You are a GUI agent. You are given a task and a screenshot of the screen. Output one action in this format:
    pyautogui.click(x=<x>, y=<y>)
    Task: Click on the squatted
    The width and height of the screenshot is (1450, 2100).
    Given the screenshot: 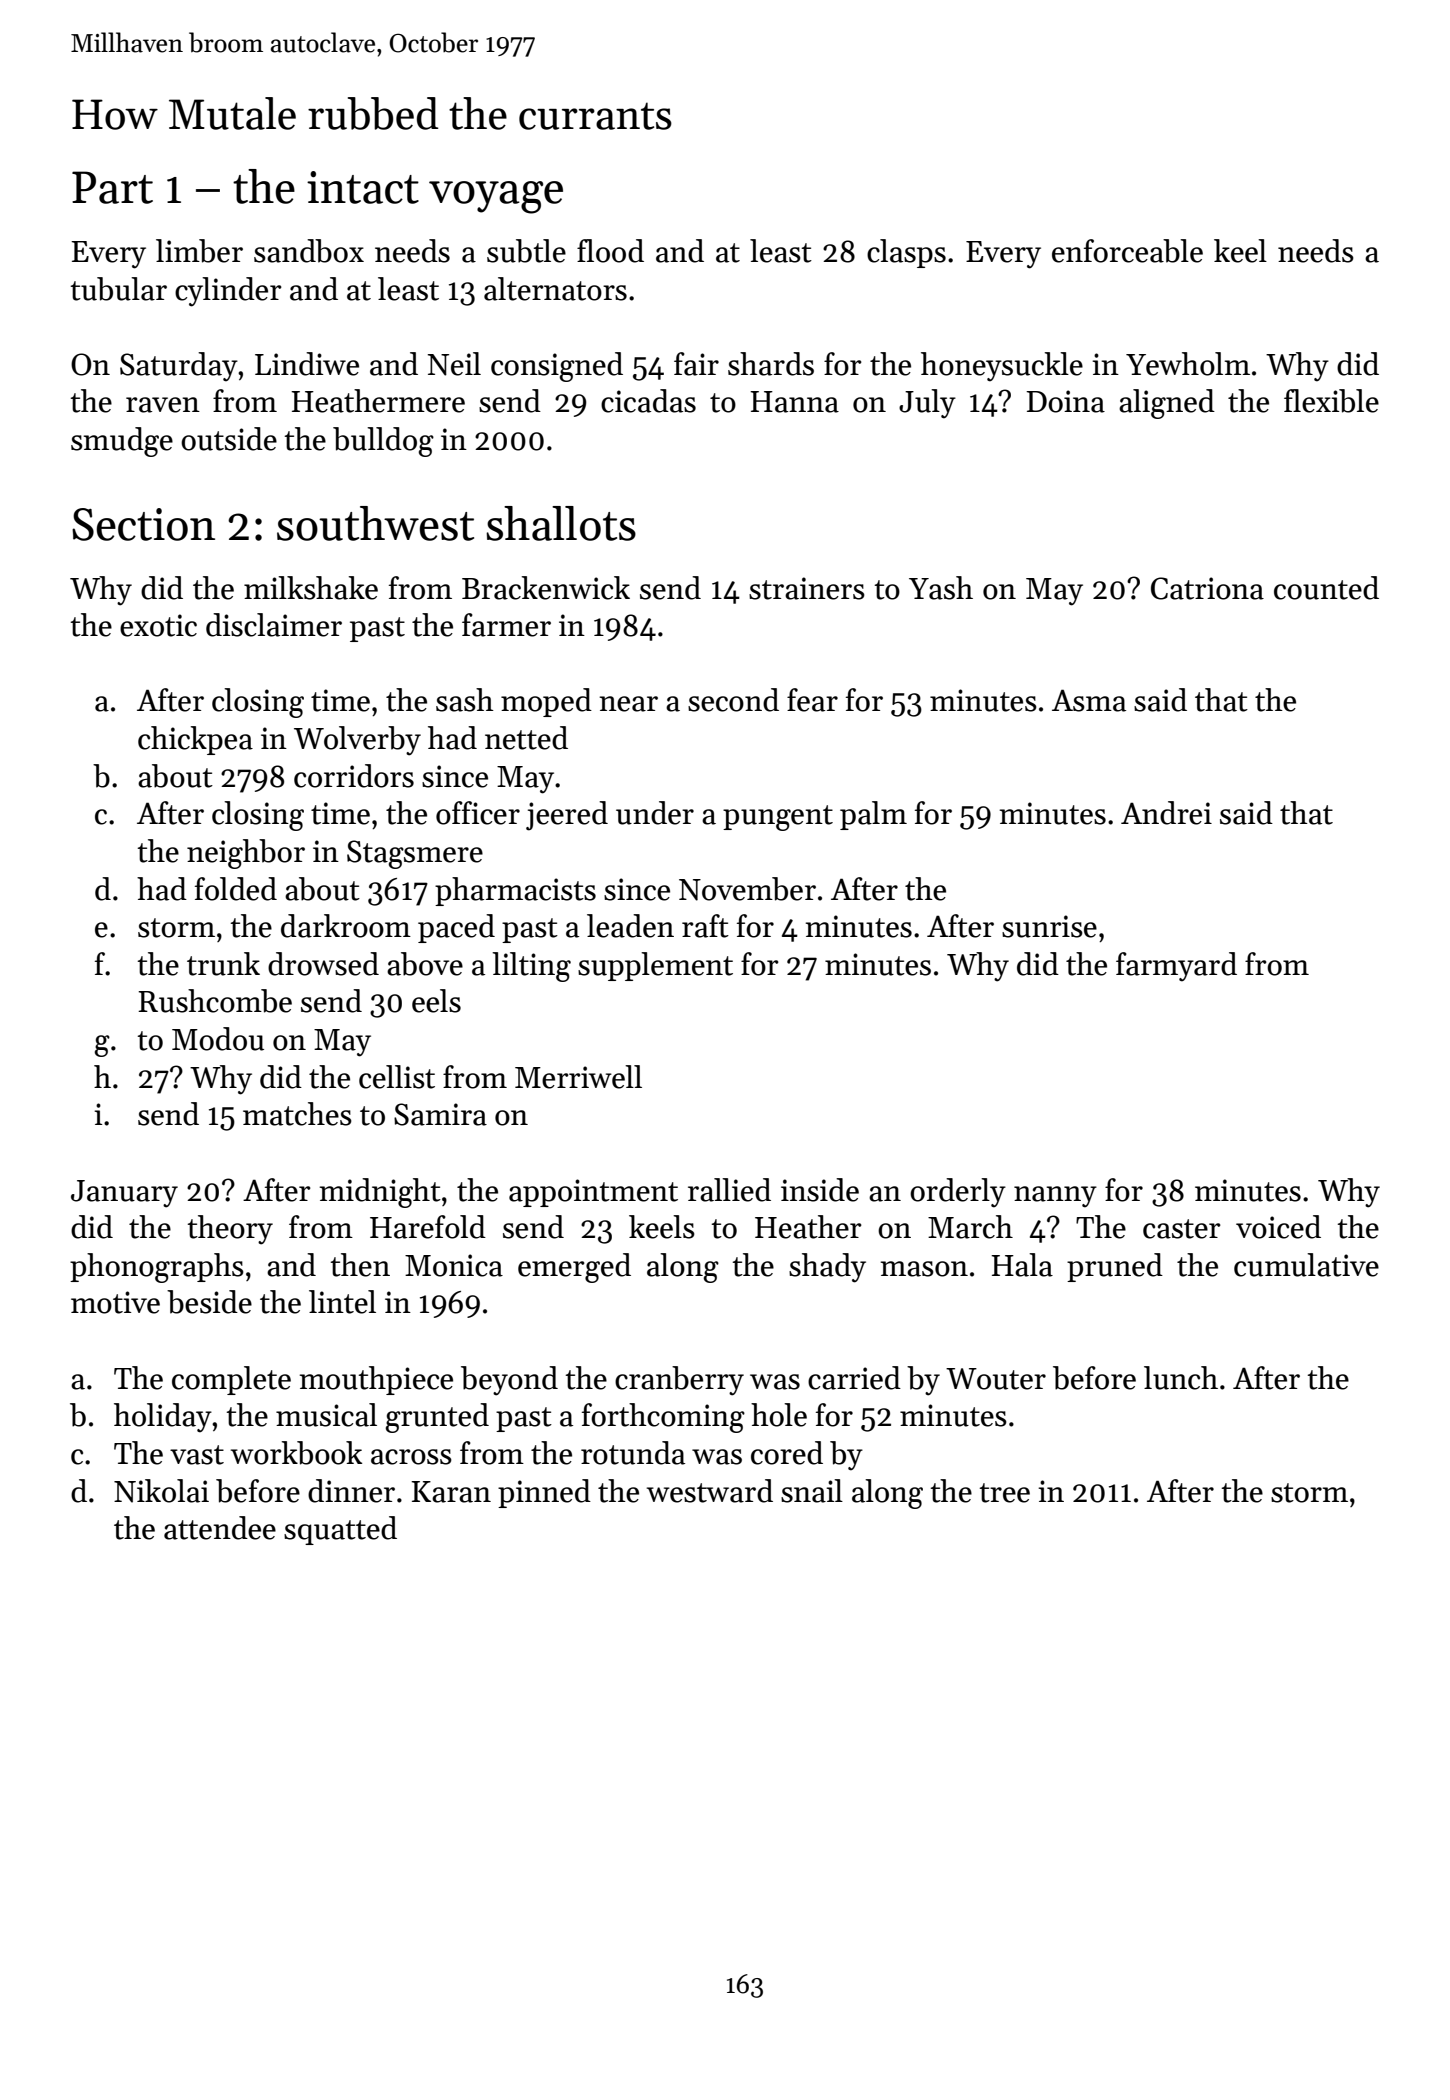 What is the action you would take?
    pyautogui.click(x=340, y=1530)
